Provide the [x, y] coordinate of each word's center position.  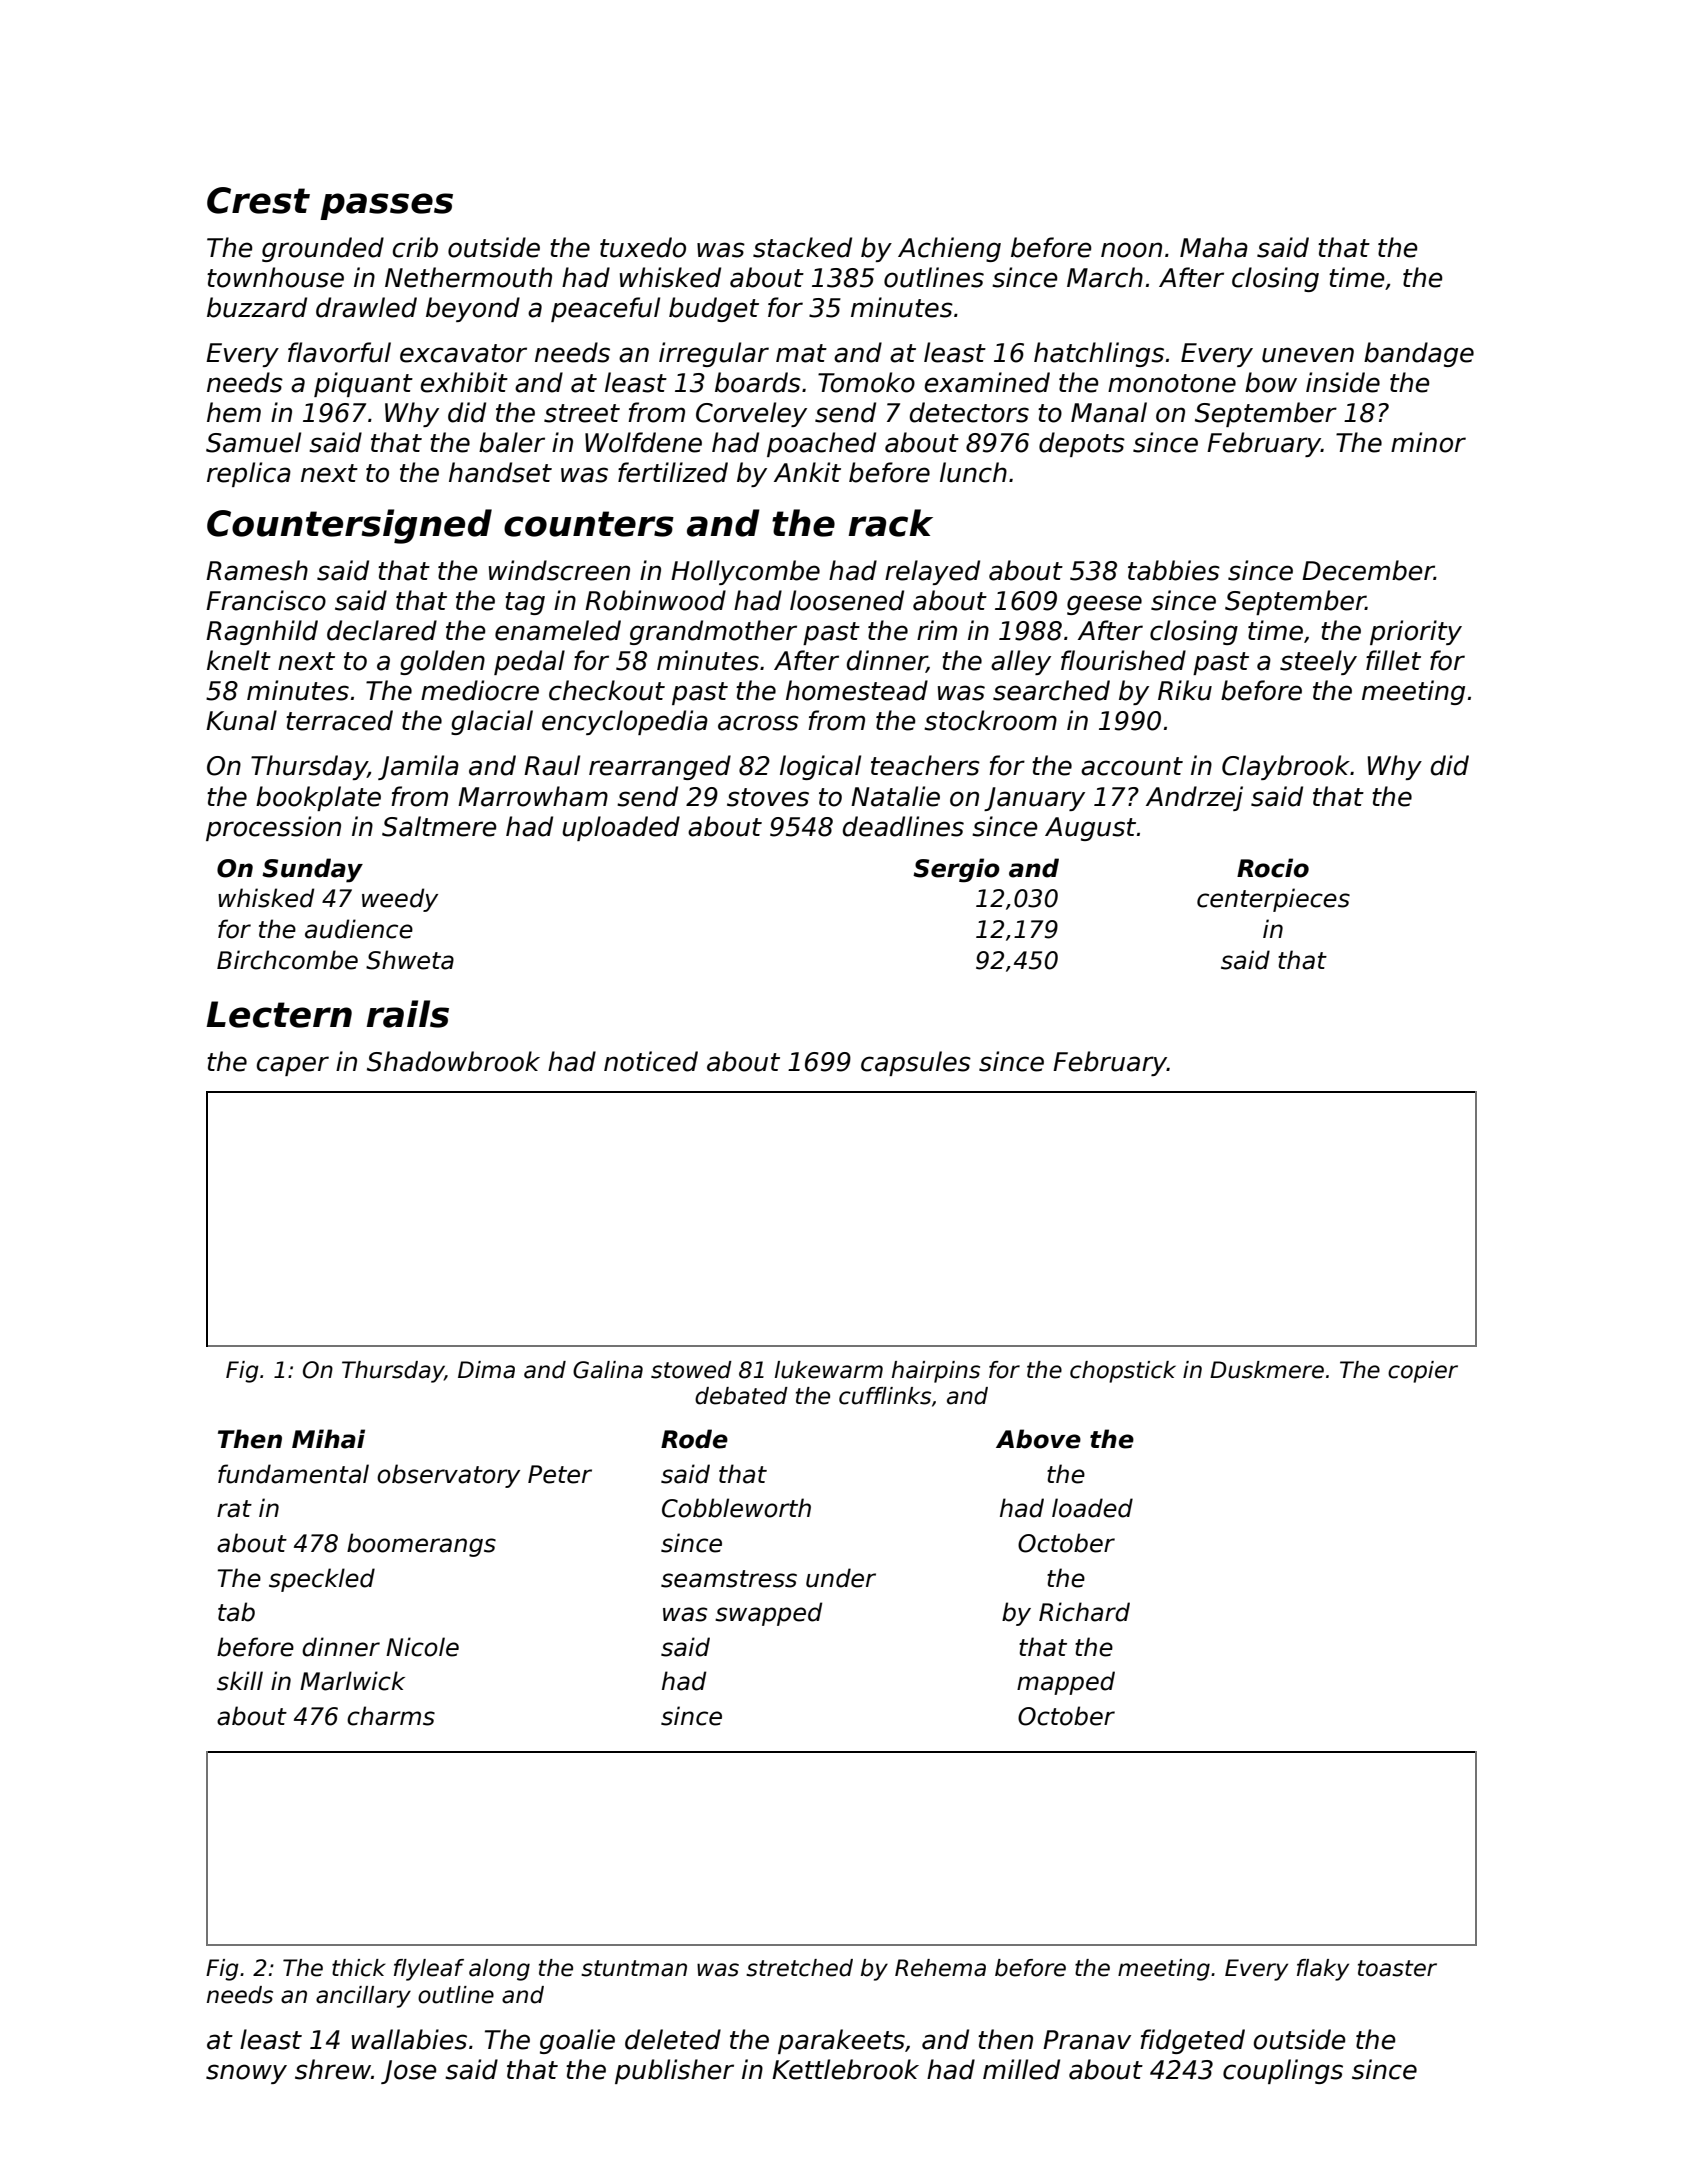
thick [359, 1968]
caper [293, 1066]
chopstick [1123, 1372]
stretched [799, 1968]
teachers [925, 765]
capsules [916, 1063]
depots [1082, 444]
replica [249, 474]
